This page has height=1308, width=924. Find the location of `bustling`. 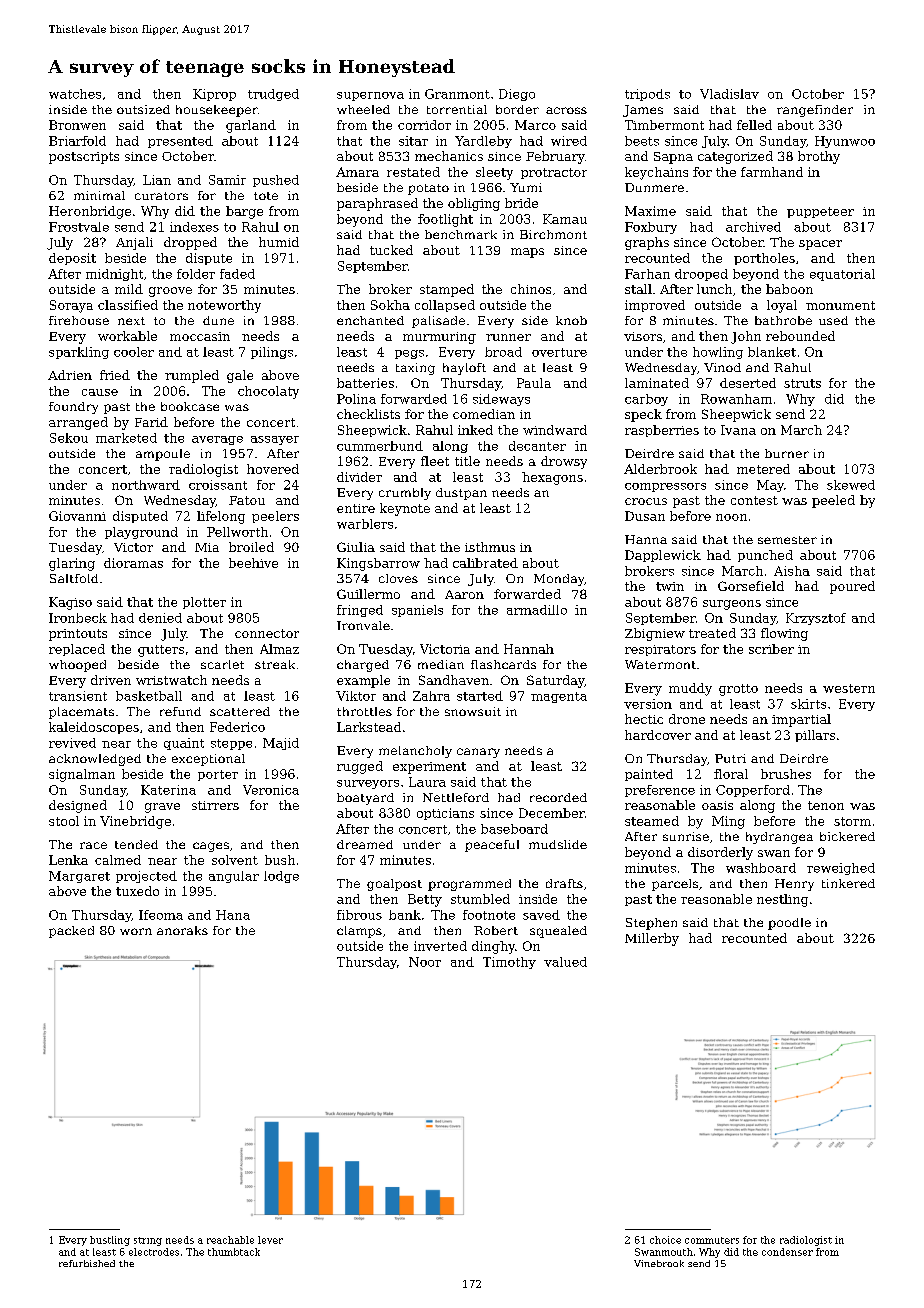

bustling is located at coordinates (110, 1241).
